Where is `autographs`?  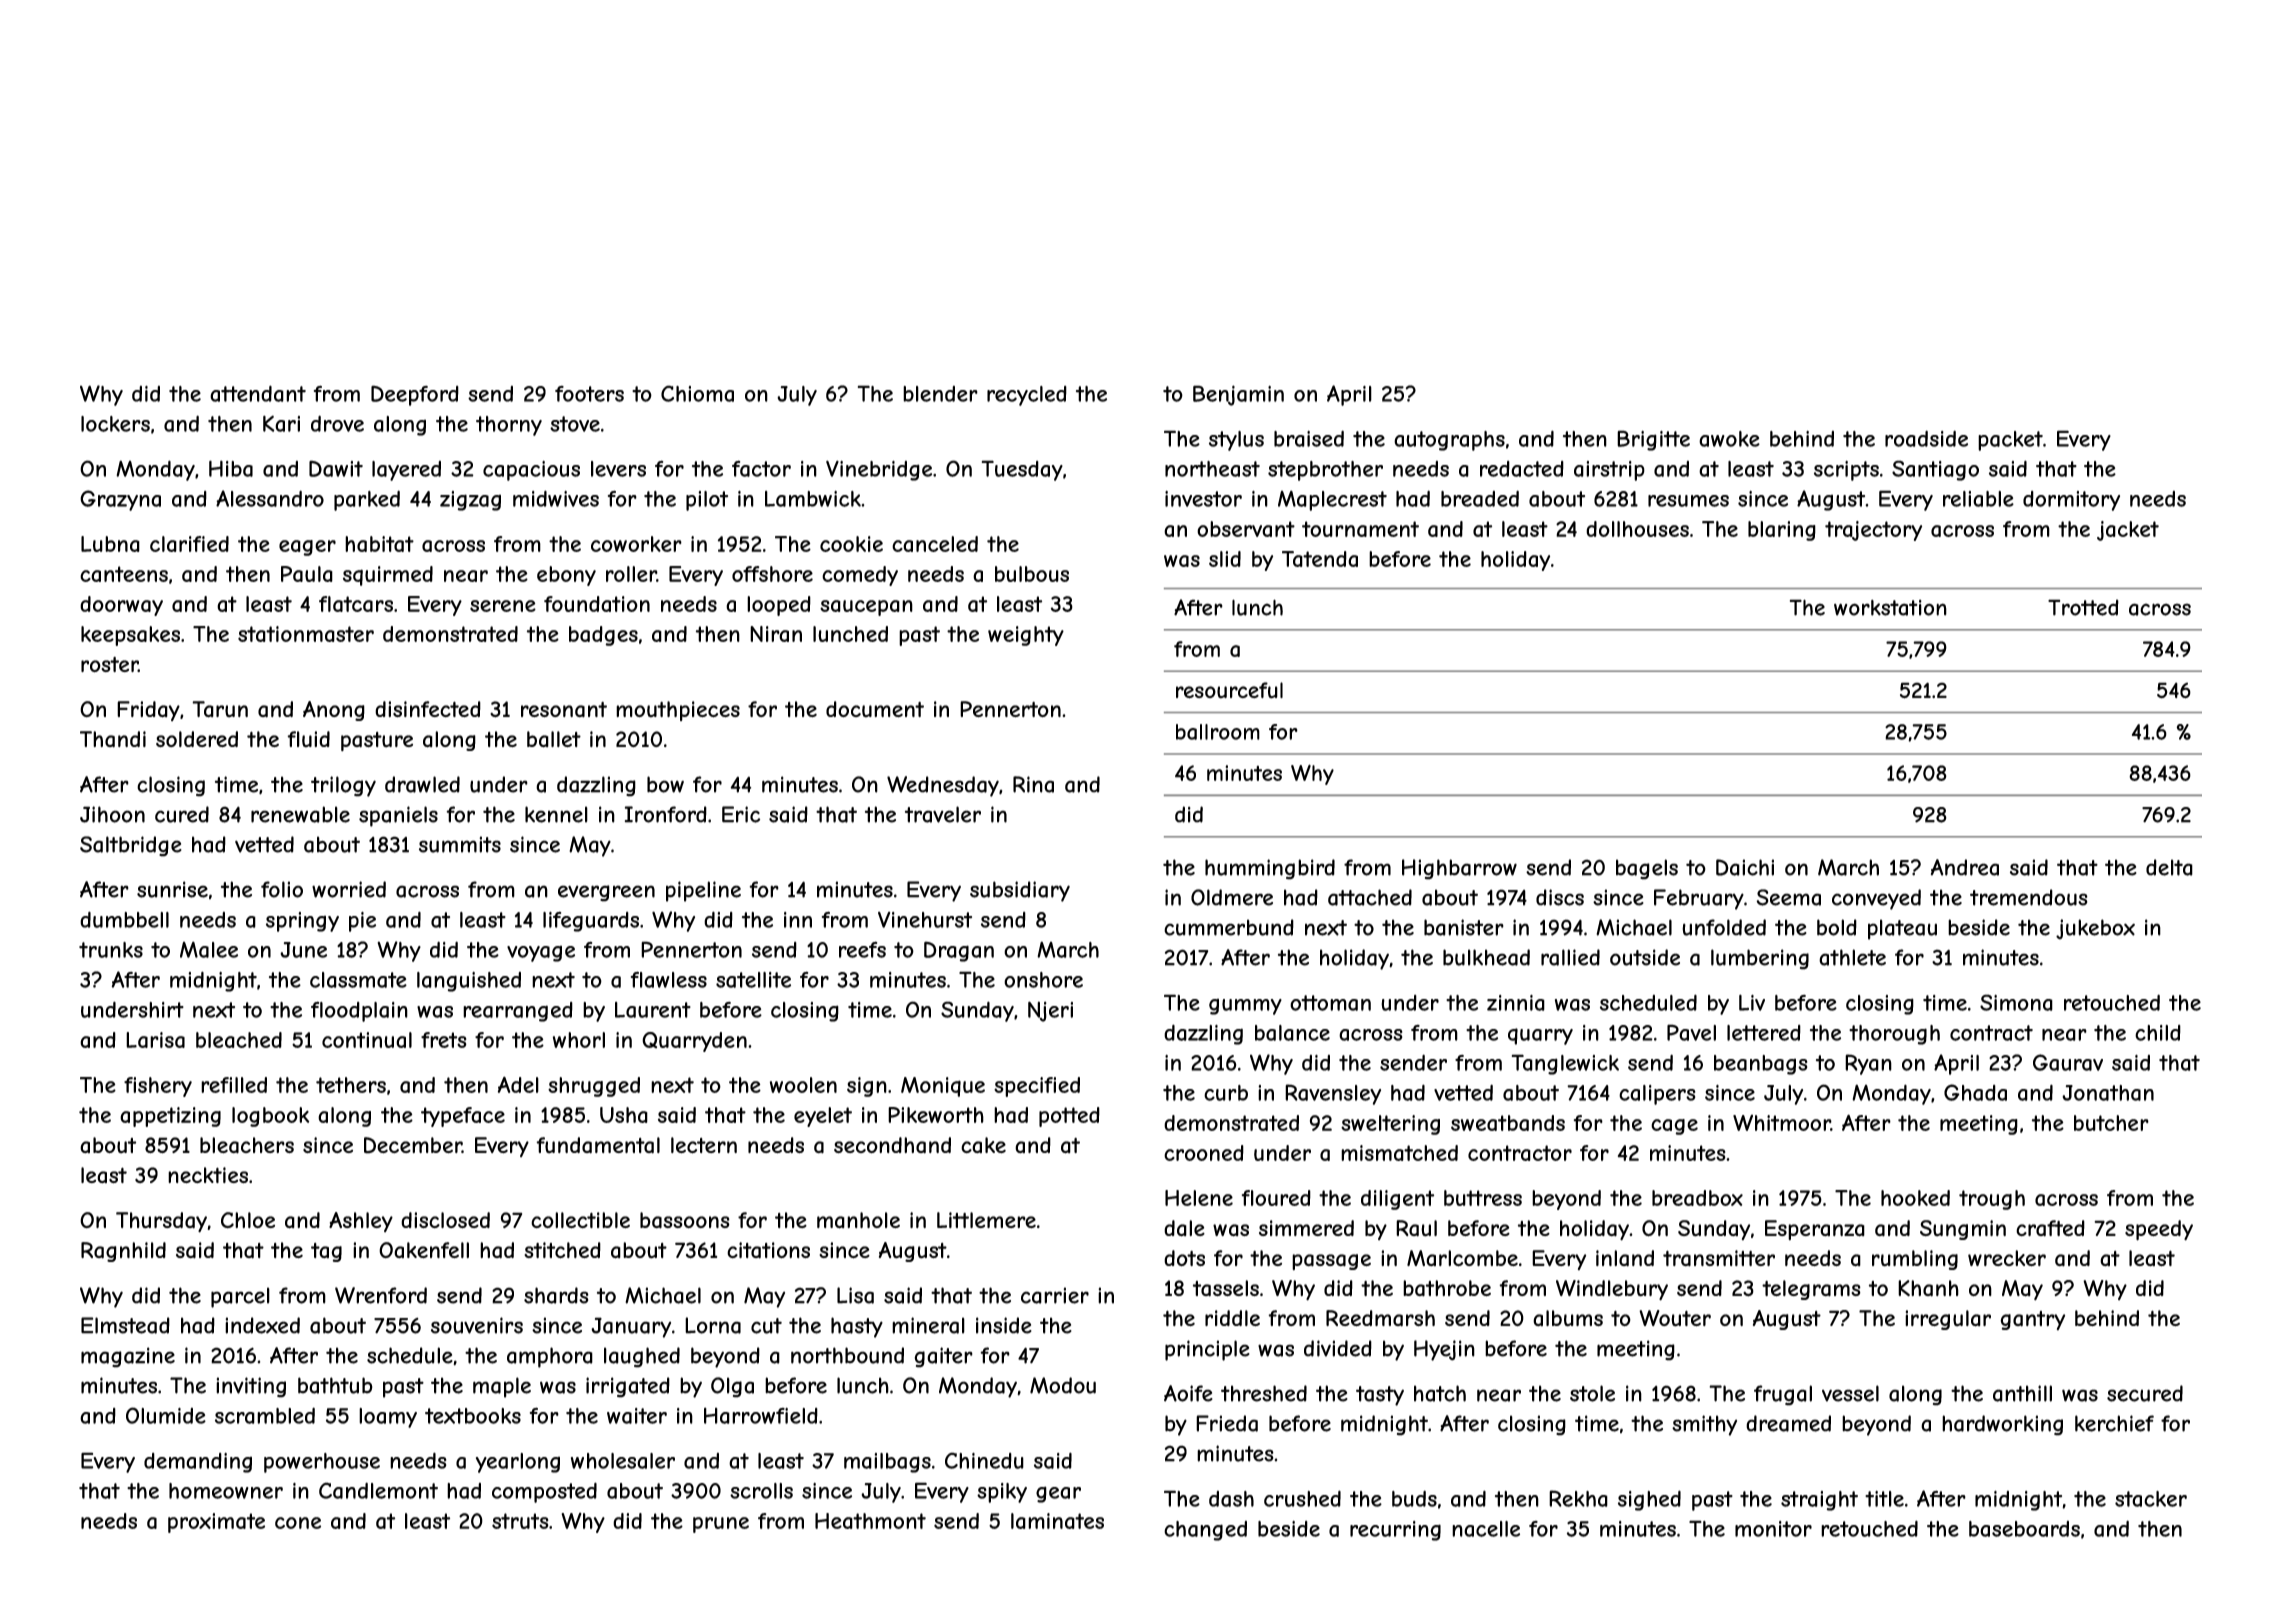 autographs is located at coordinates (1449, 441).
